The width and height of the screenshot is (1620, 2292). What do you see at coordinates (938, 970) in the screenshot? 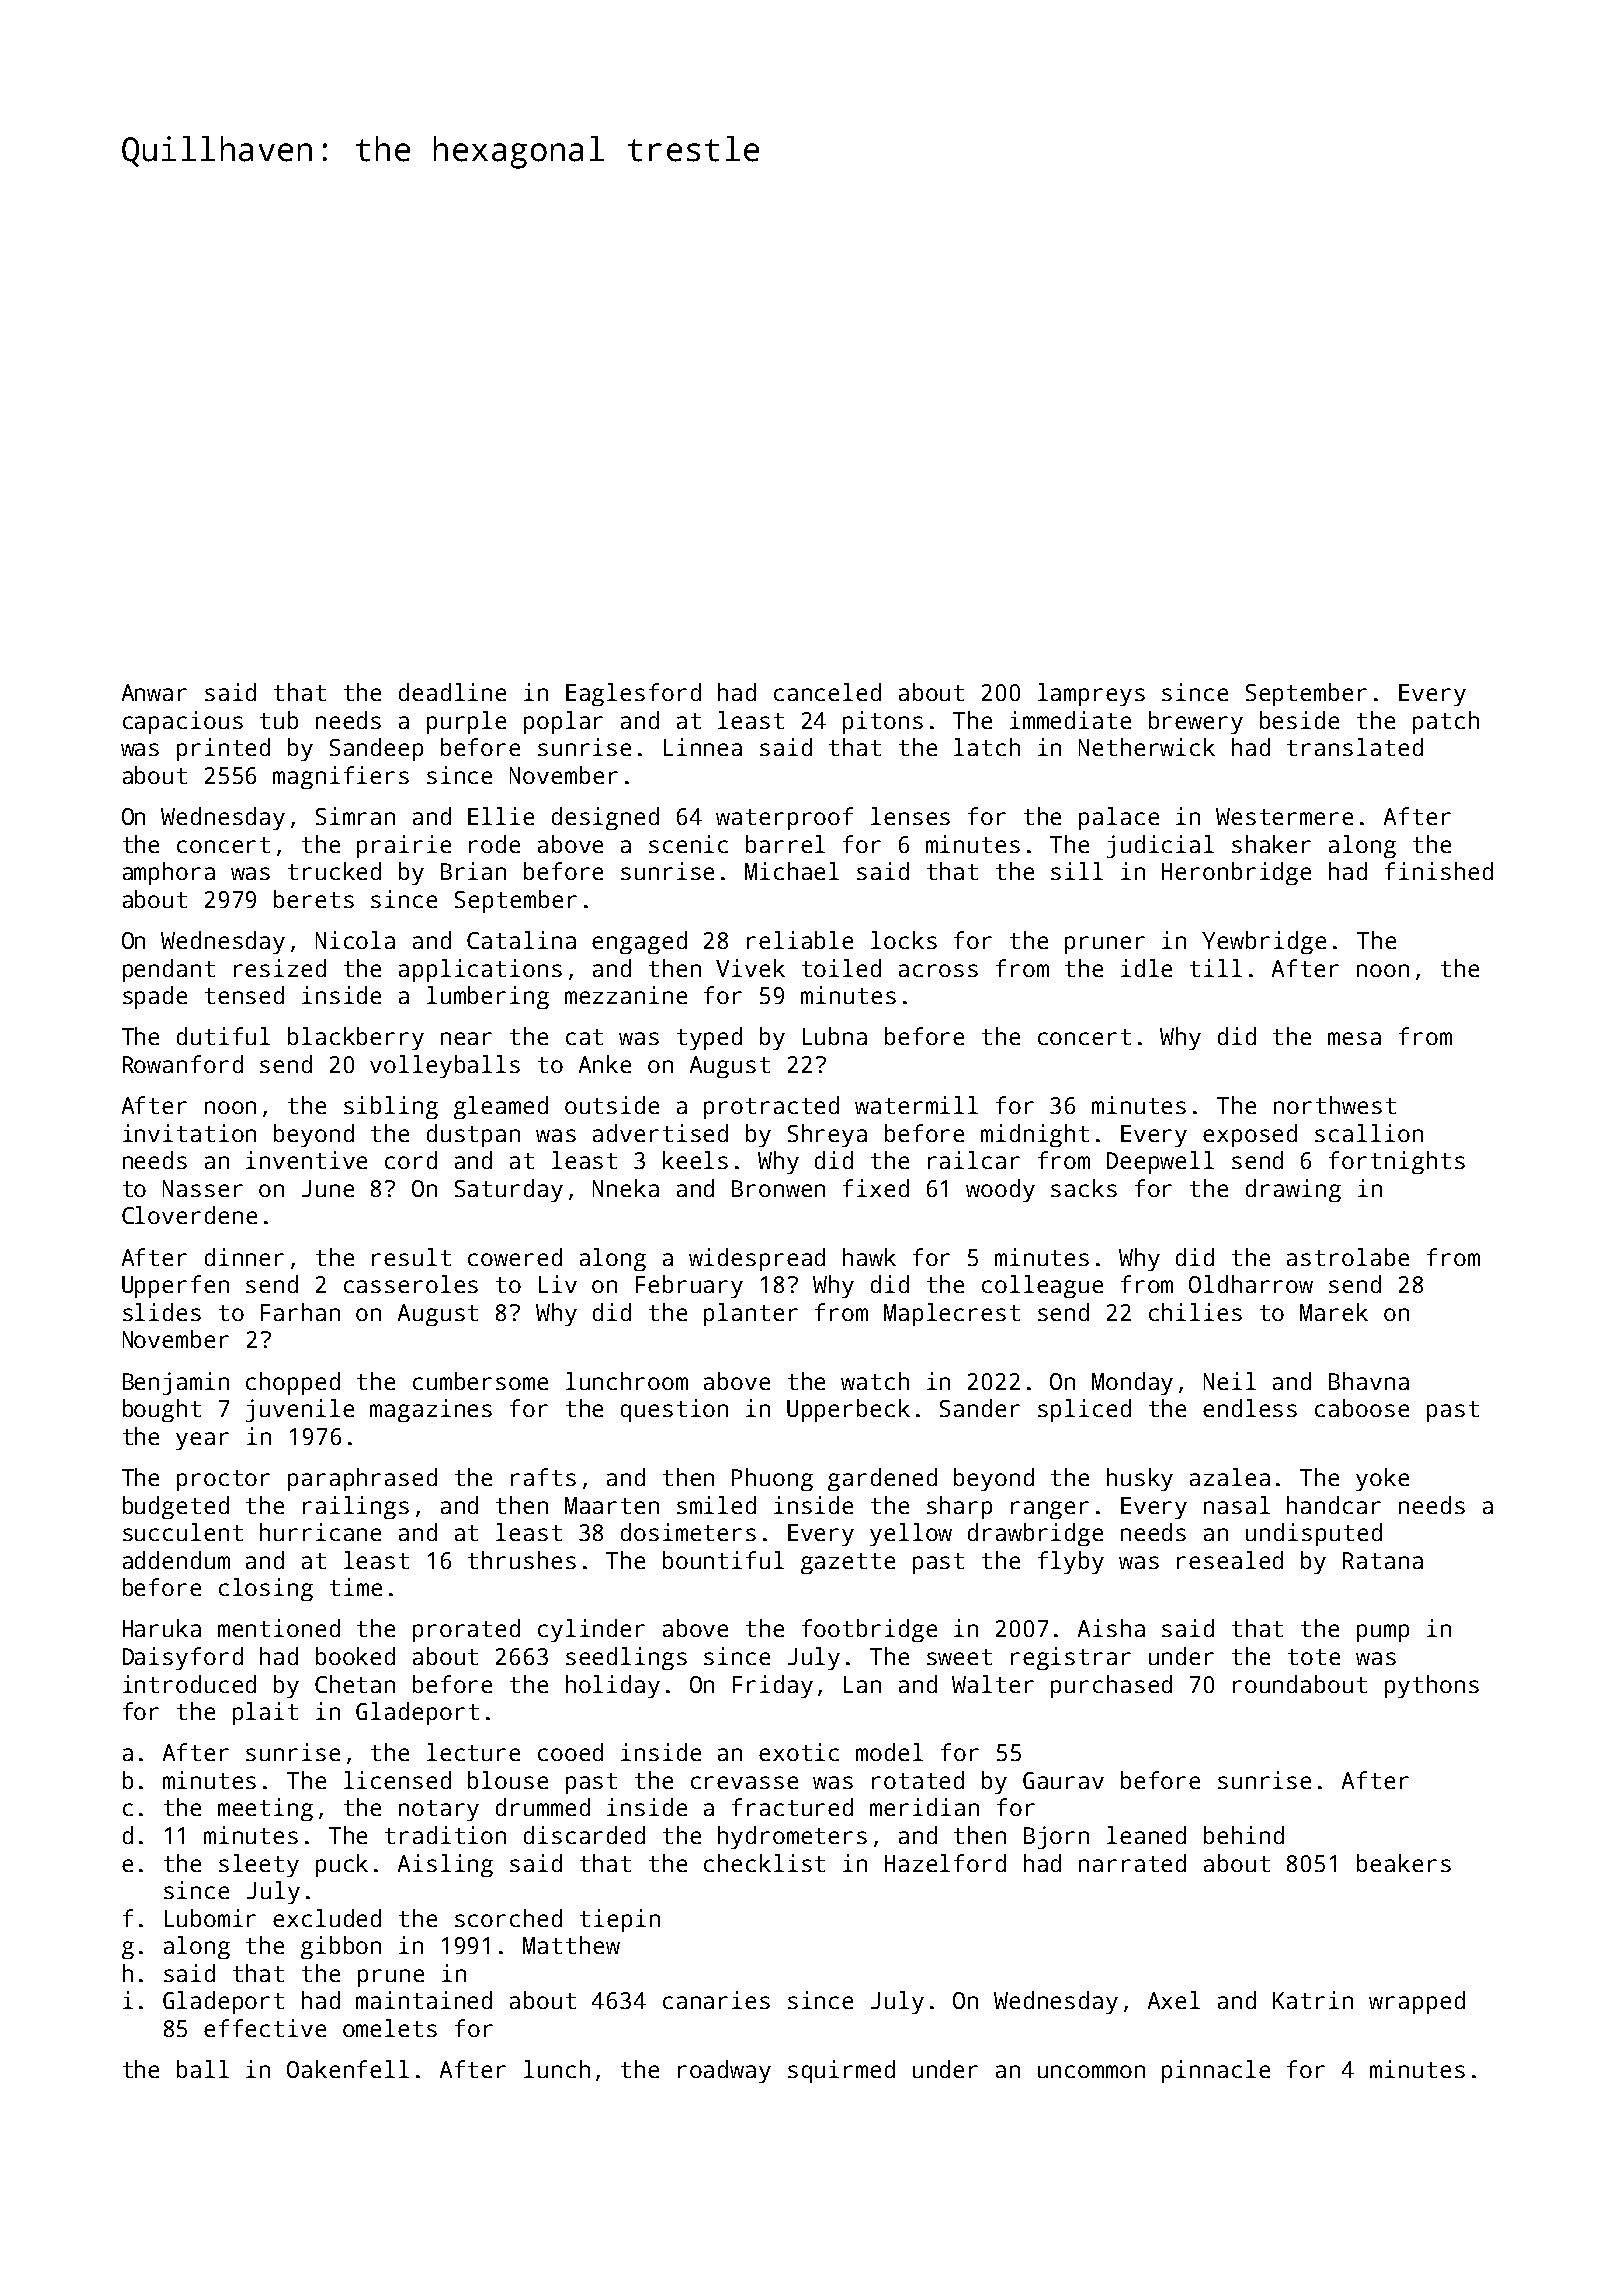
I see `across` at bounding box center [938, 970].
